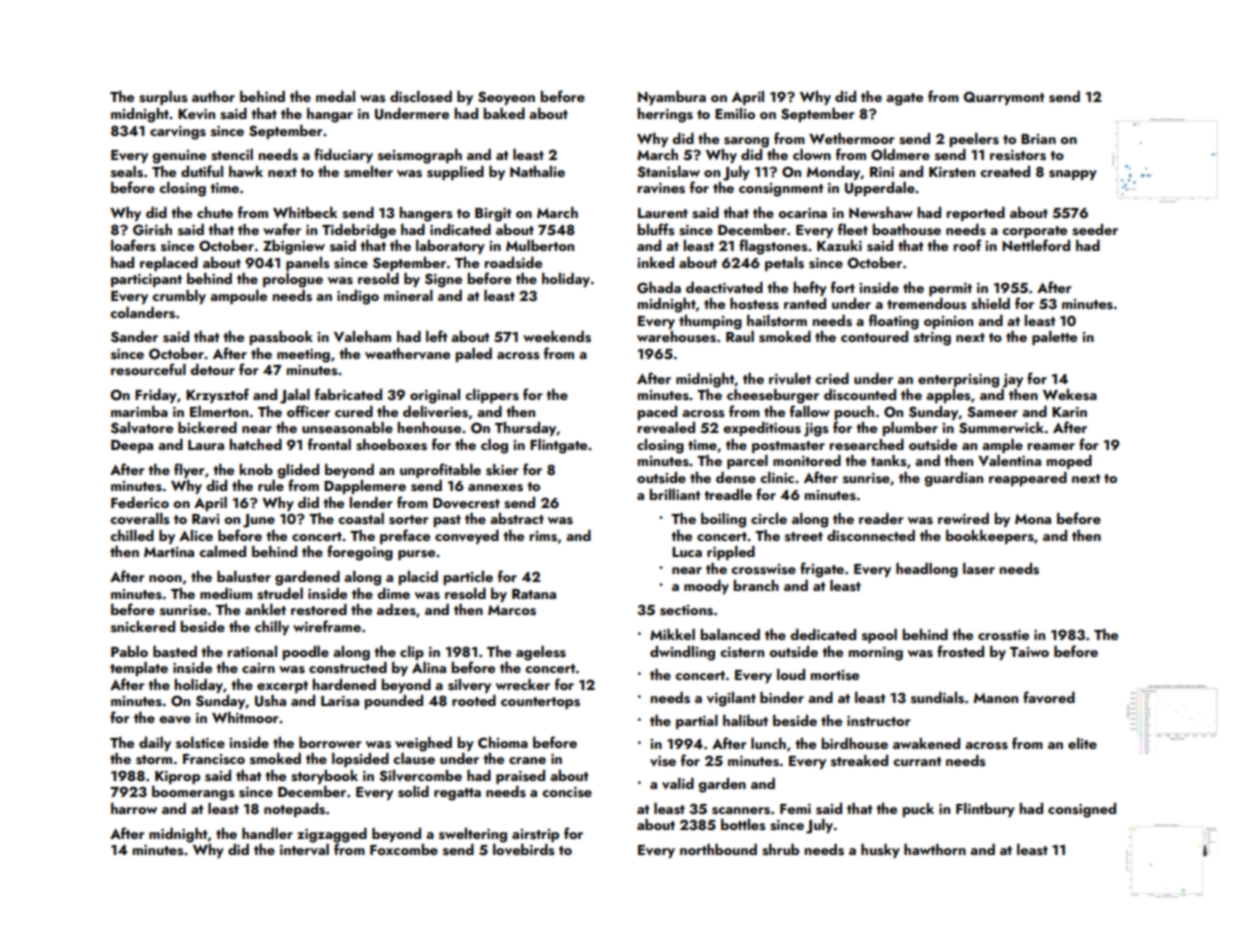 This image has height=952, width=1233. What do you see at coordinates (232, 155) in the image?
I see `stencil` at bounding box center [232, 155].
